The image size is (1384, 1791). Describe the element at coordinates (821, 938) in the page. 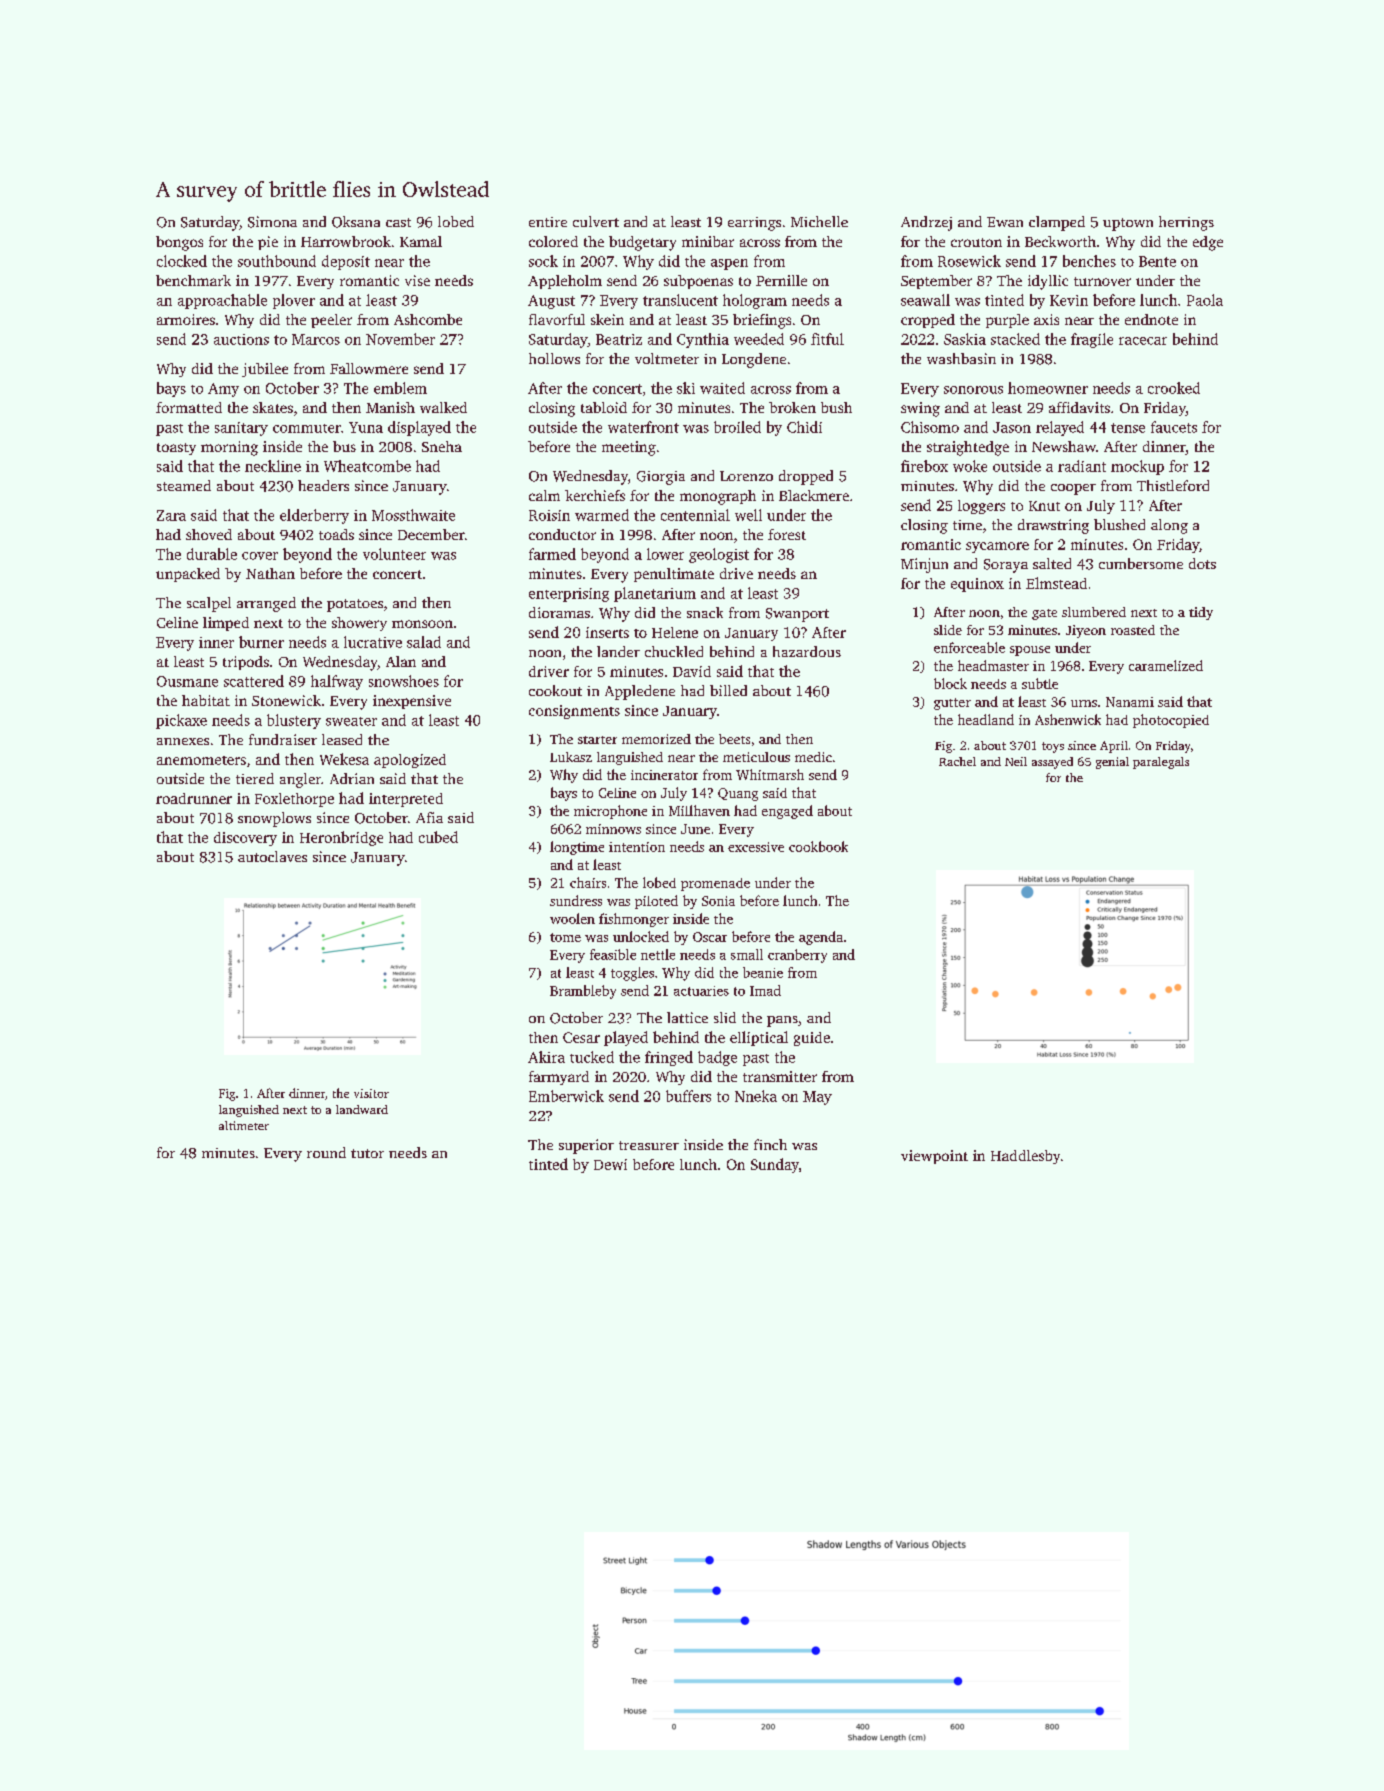

I see `agenda` at that location.
